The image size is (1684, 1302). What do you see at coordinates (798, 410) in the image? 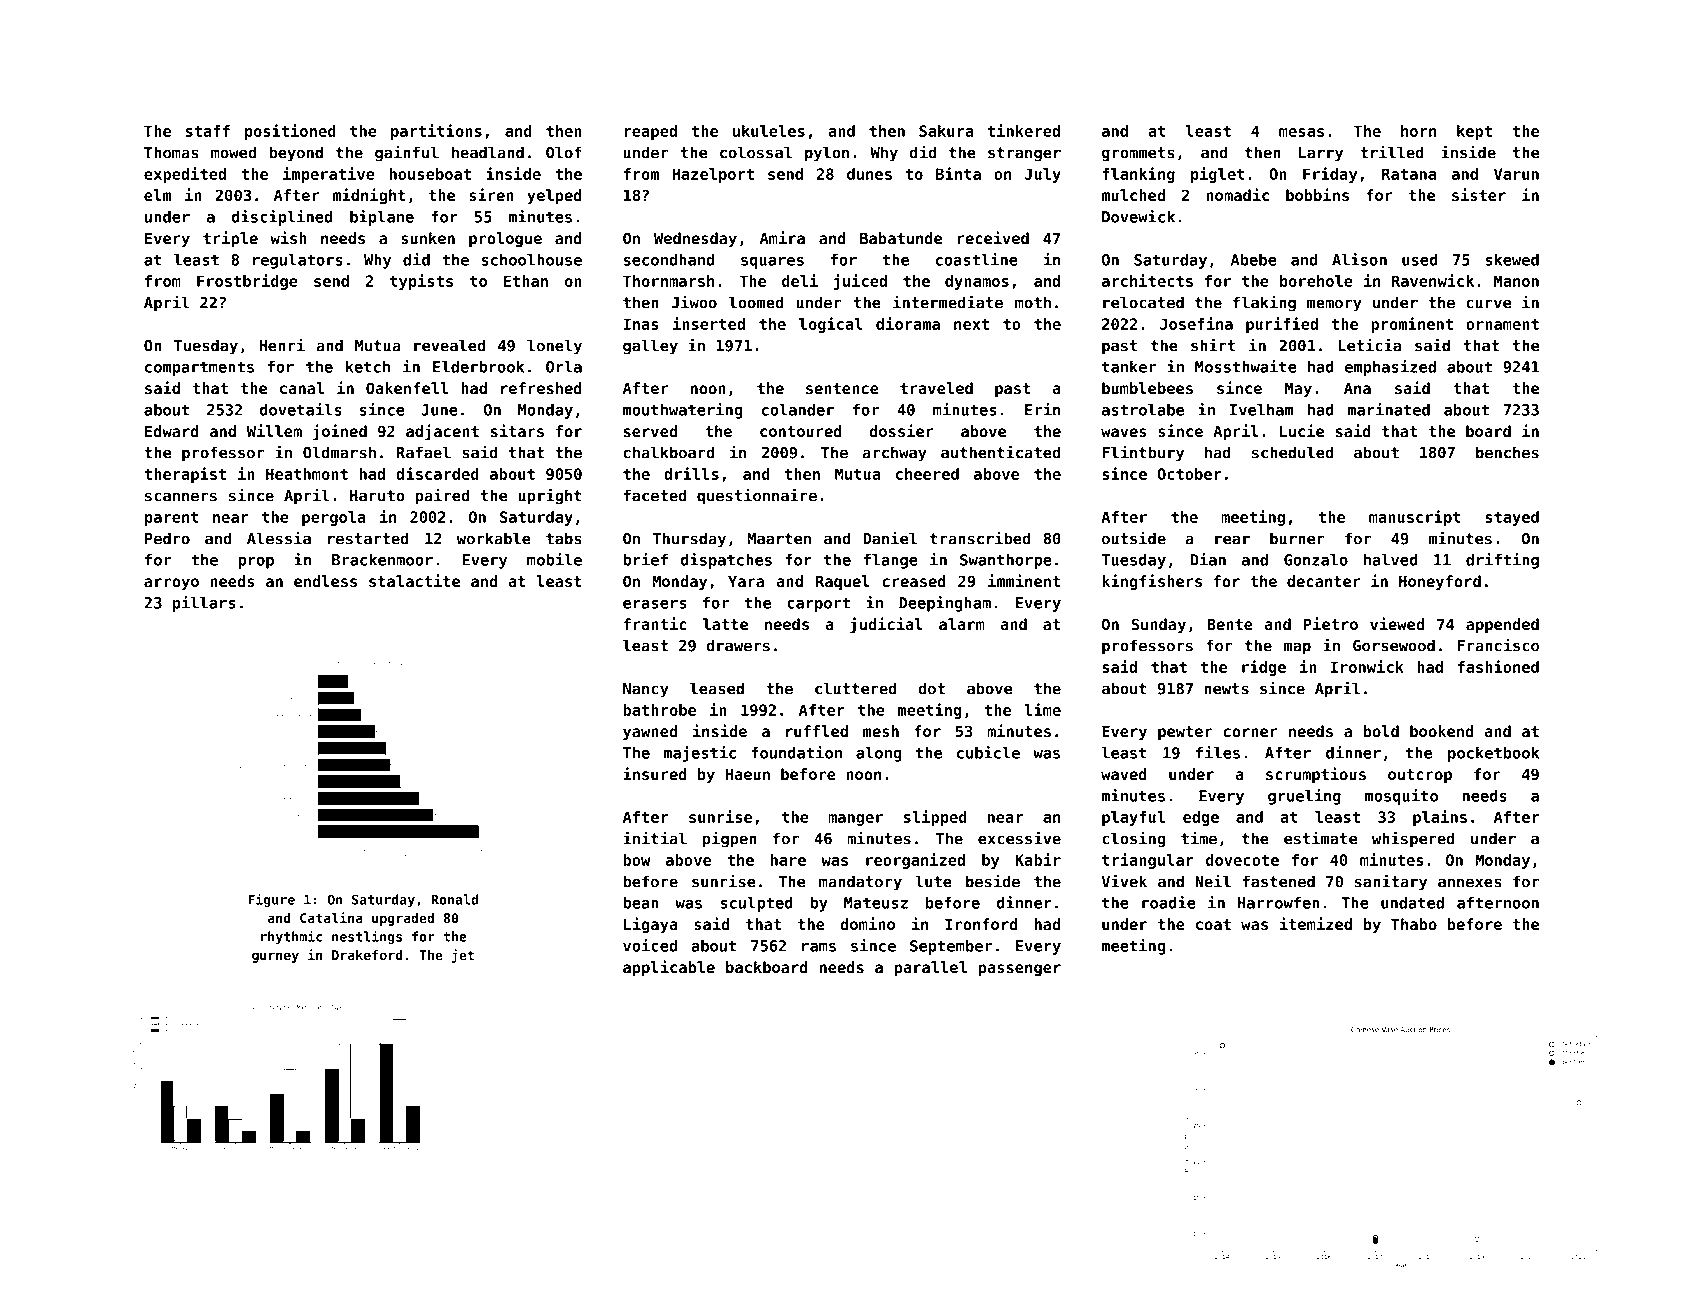
I see `colander` at bounding box center [798, 410].
